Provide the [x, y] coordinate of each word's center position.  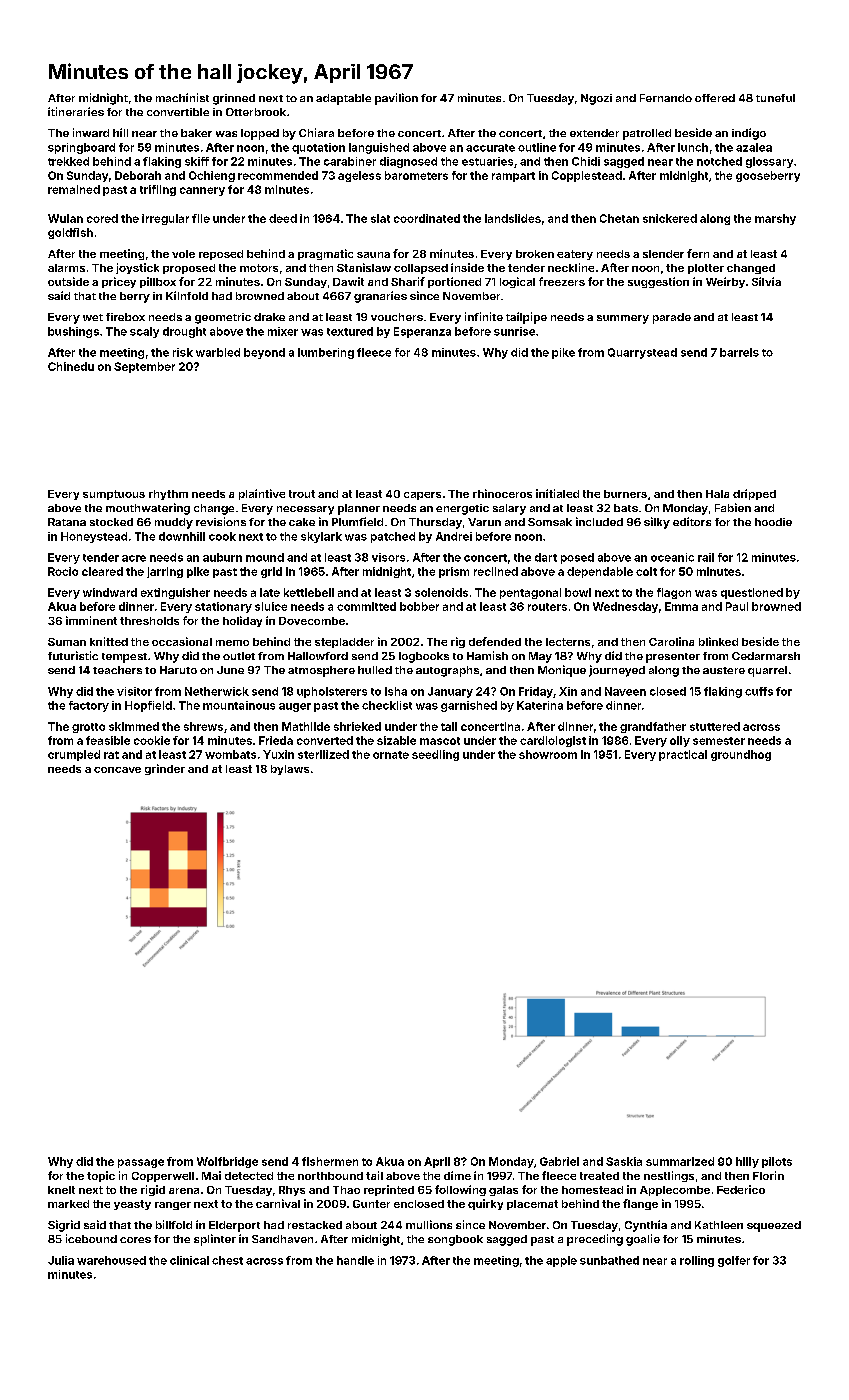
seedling [435, 755]
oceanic [672, 557]
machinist [182, 97]
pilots [777, 1162]
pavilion [396, 99]
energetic [462, 509]
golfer [734, 1261]
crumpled [74, 755]
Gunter [371, 1204]
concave [117, 770]
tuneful [775, 98]
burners [625, 494]
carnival [278, 1203]
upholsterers [332, 692]
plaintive [262, 494]
